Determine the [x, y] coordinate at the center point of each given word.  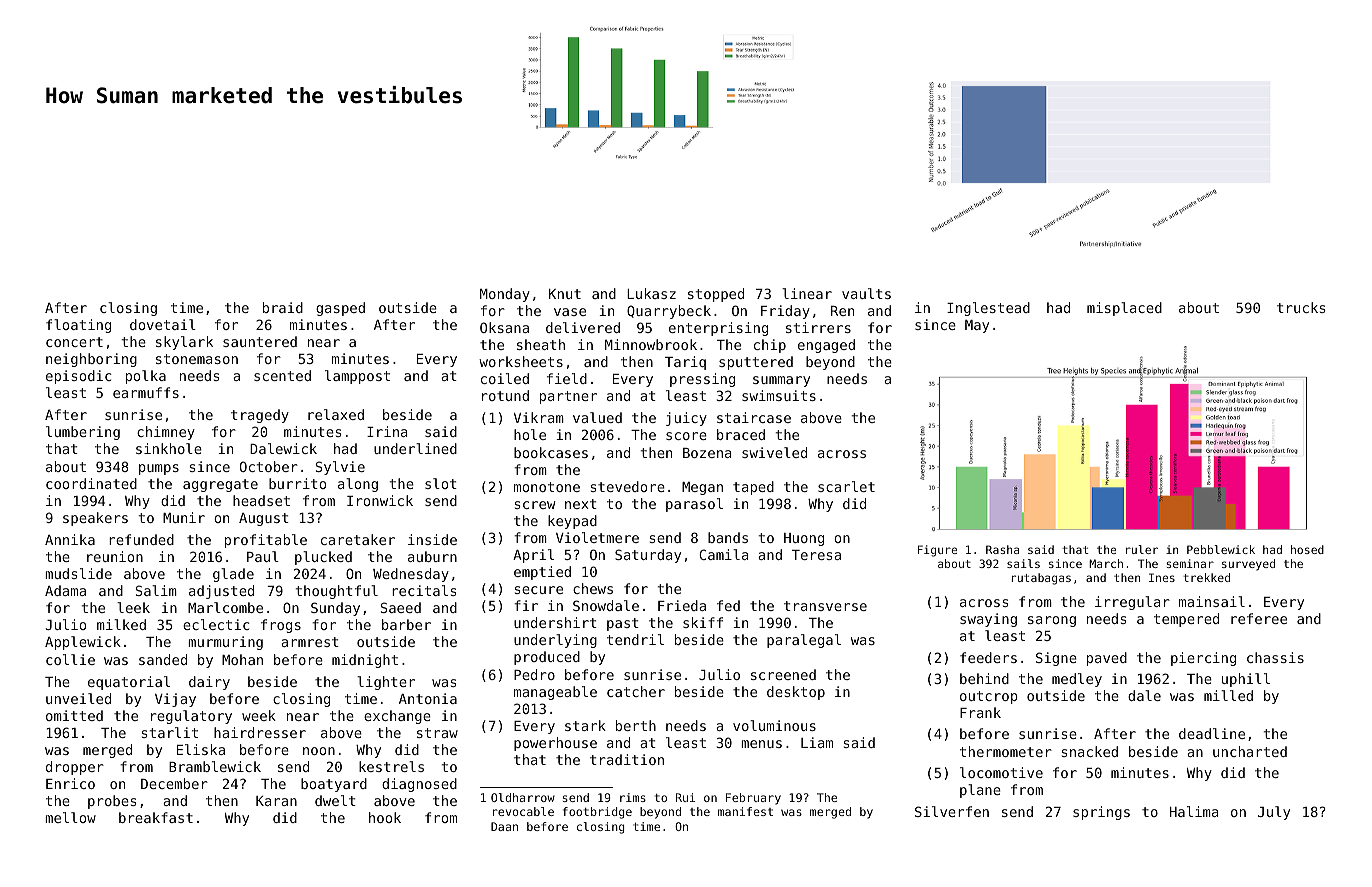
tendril [635, 639]
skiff [703, 622]
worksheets [521, 361]
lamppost [357, 377]
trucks [1301, 307]
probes [112, 802]
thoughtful [337, 592]
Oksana [504, 327]
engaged [826, 346]
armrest [310, 642]
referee [1259, 618]
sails [1023, 563]
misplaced [1124, 309]
